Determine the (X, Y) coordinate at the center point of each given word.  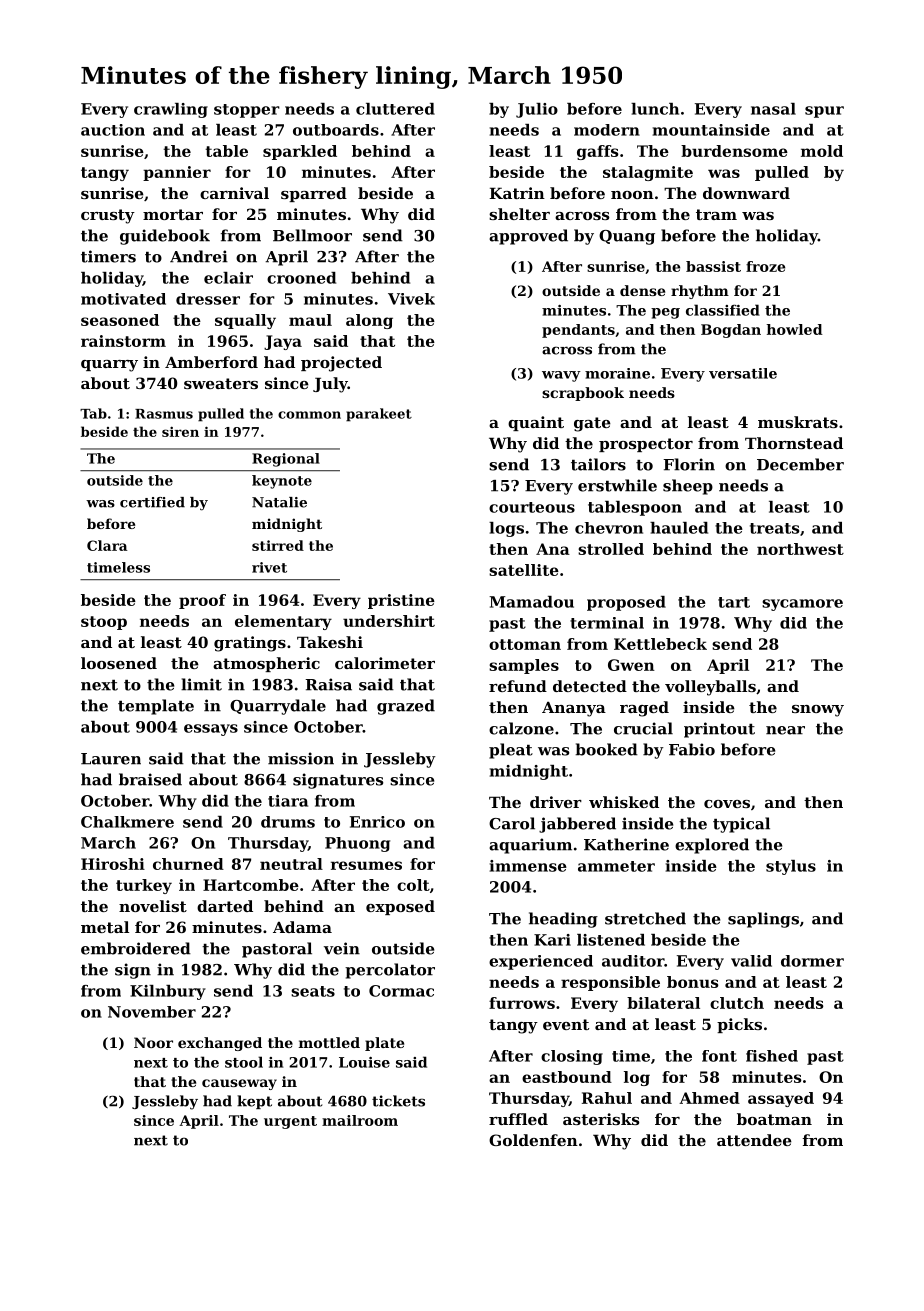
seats (313, 991)
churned (188, 864)
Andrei (199, 256)
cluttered (395, 109)
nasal (773, 109)
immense (528, 866)
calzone (521, 728)
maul (310, 320)
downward (746, 193)
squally (245, 321)
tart (734, 602)
